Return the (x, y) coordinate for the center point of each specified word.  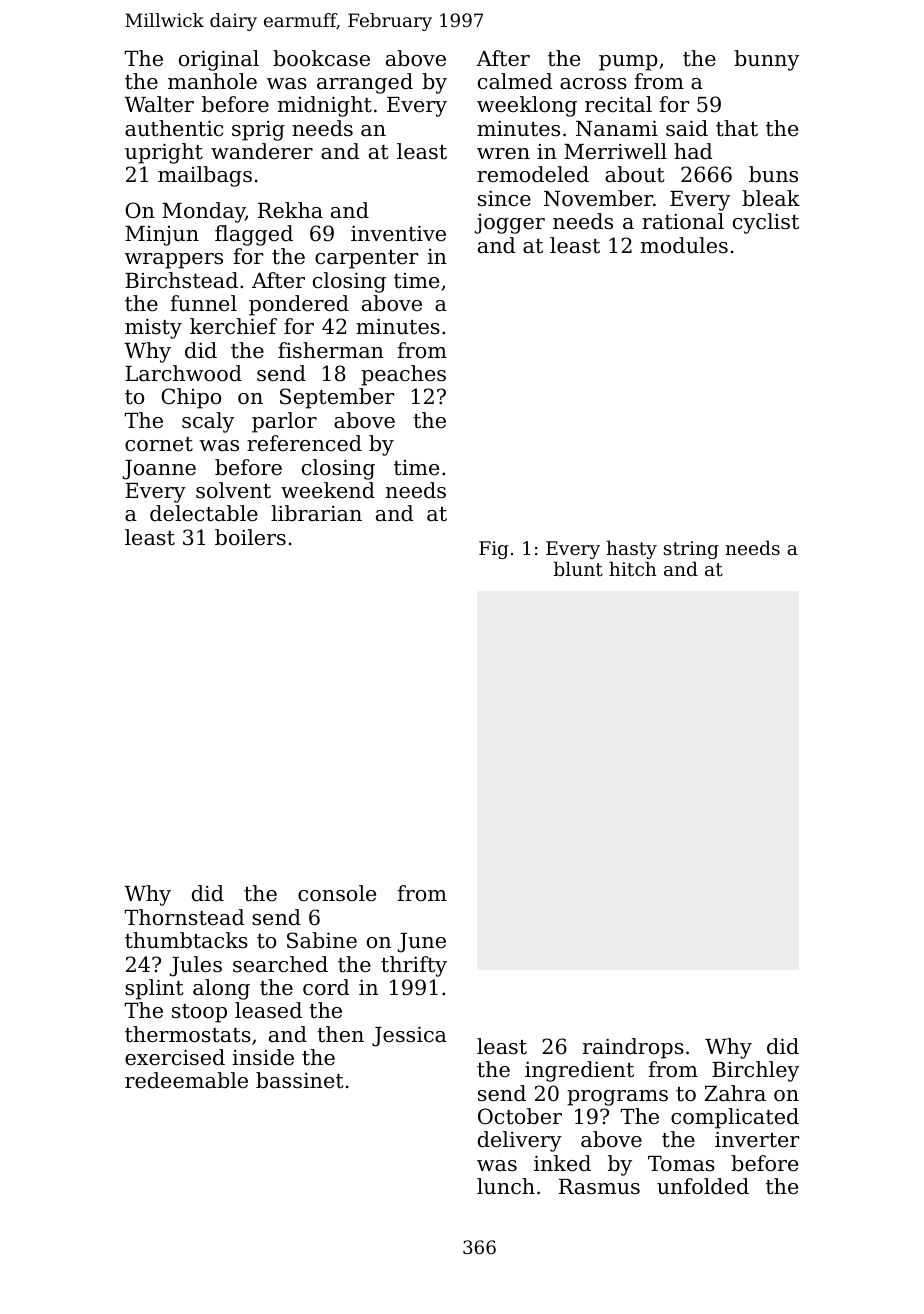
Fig (494, 550)
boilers (250, 537)
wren (503, 154)
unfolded (703, 1186)
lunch (506, 1186)
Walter (159, 104)
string (691, 550)
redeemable (186, 1080)
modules (684, 245)
